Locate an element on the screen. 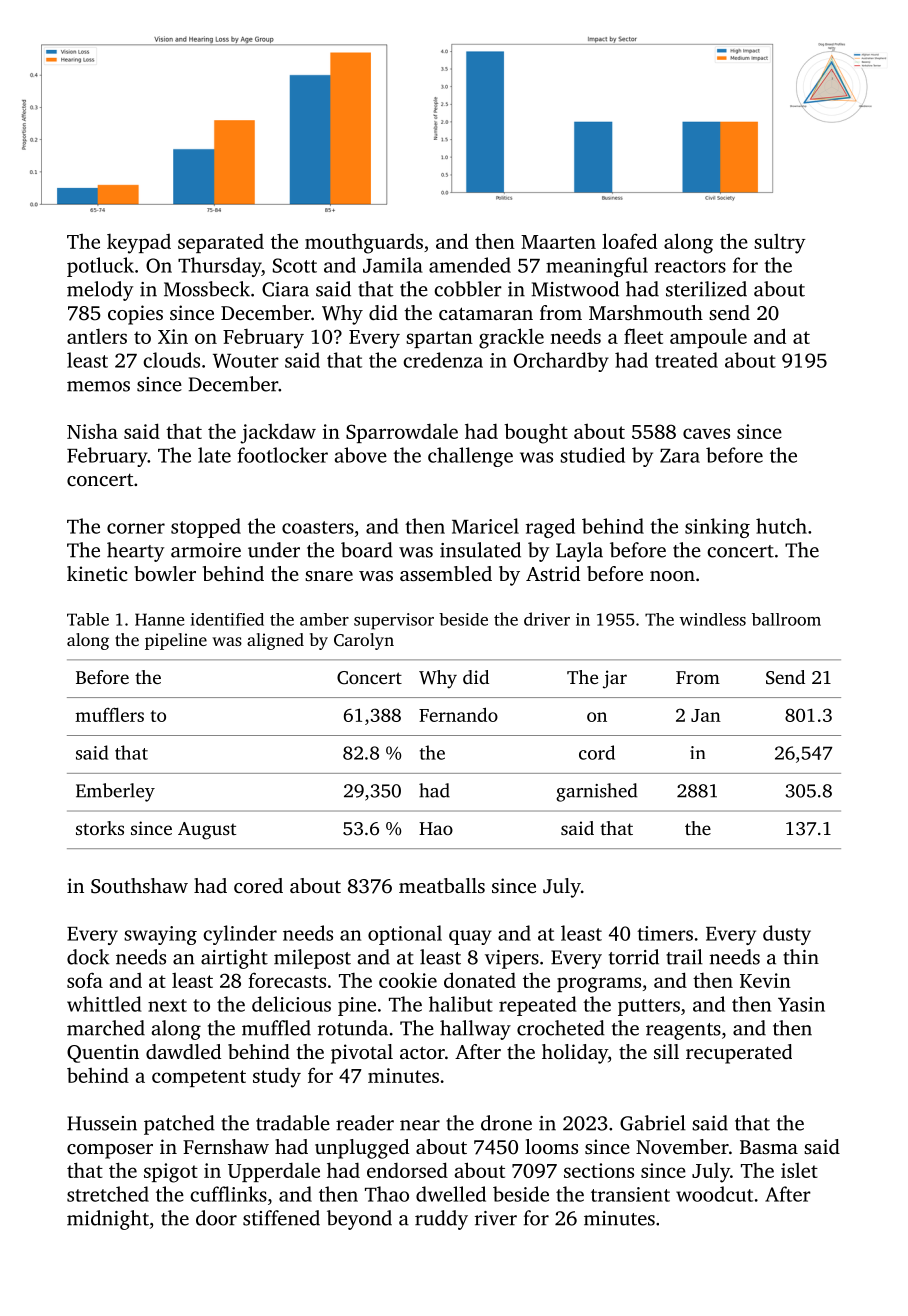 This screenshot has height=1316, width=908. cord is located at coordinates (597, 752).
